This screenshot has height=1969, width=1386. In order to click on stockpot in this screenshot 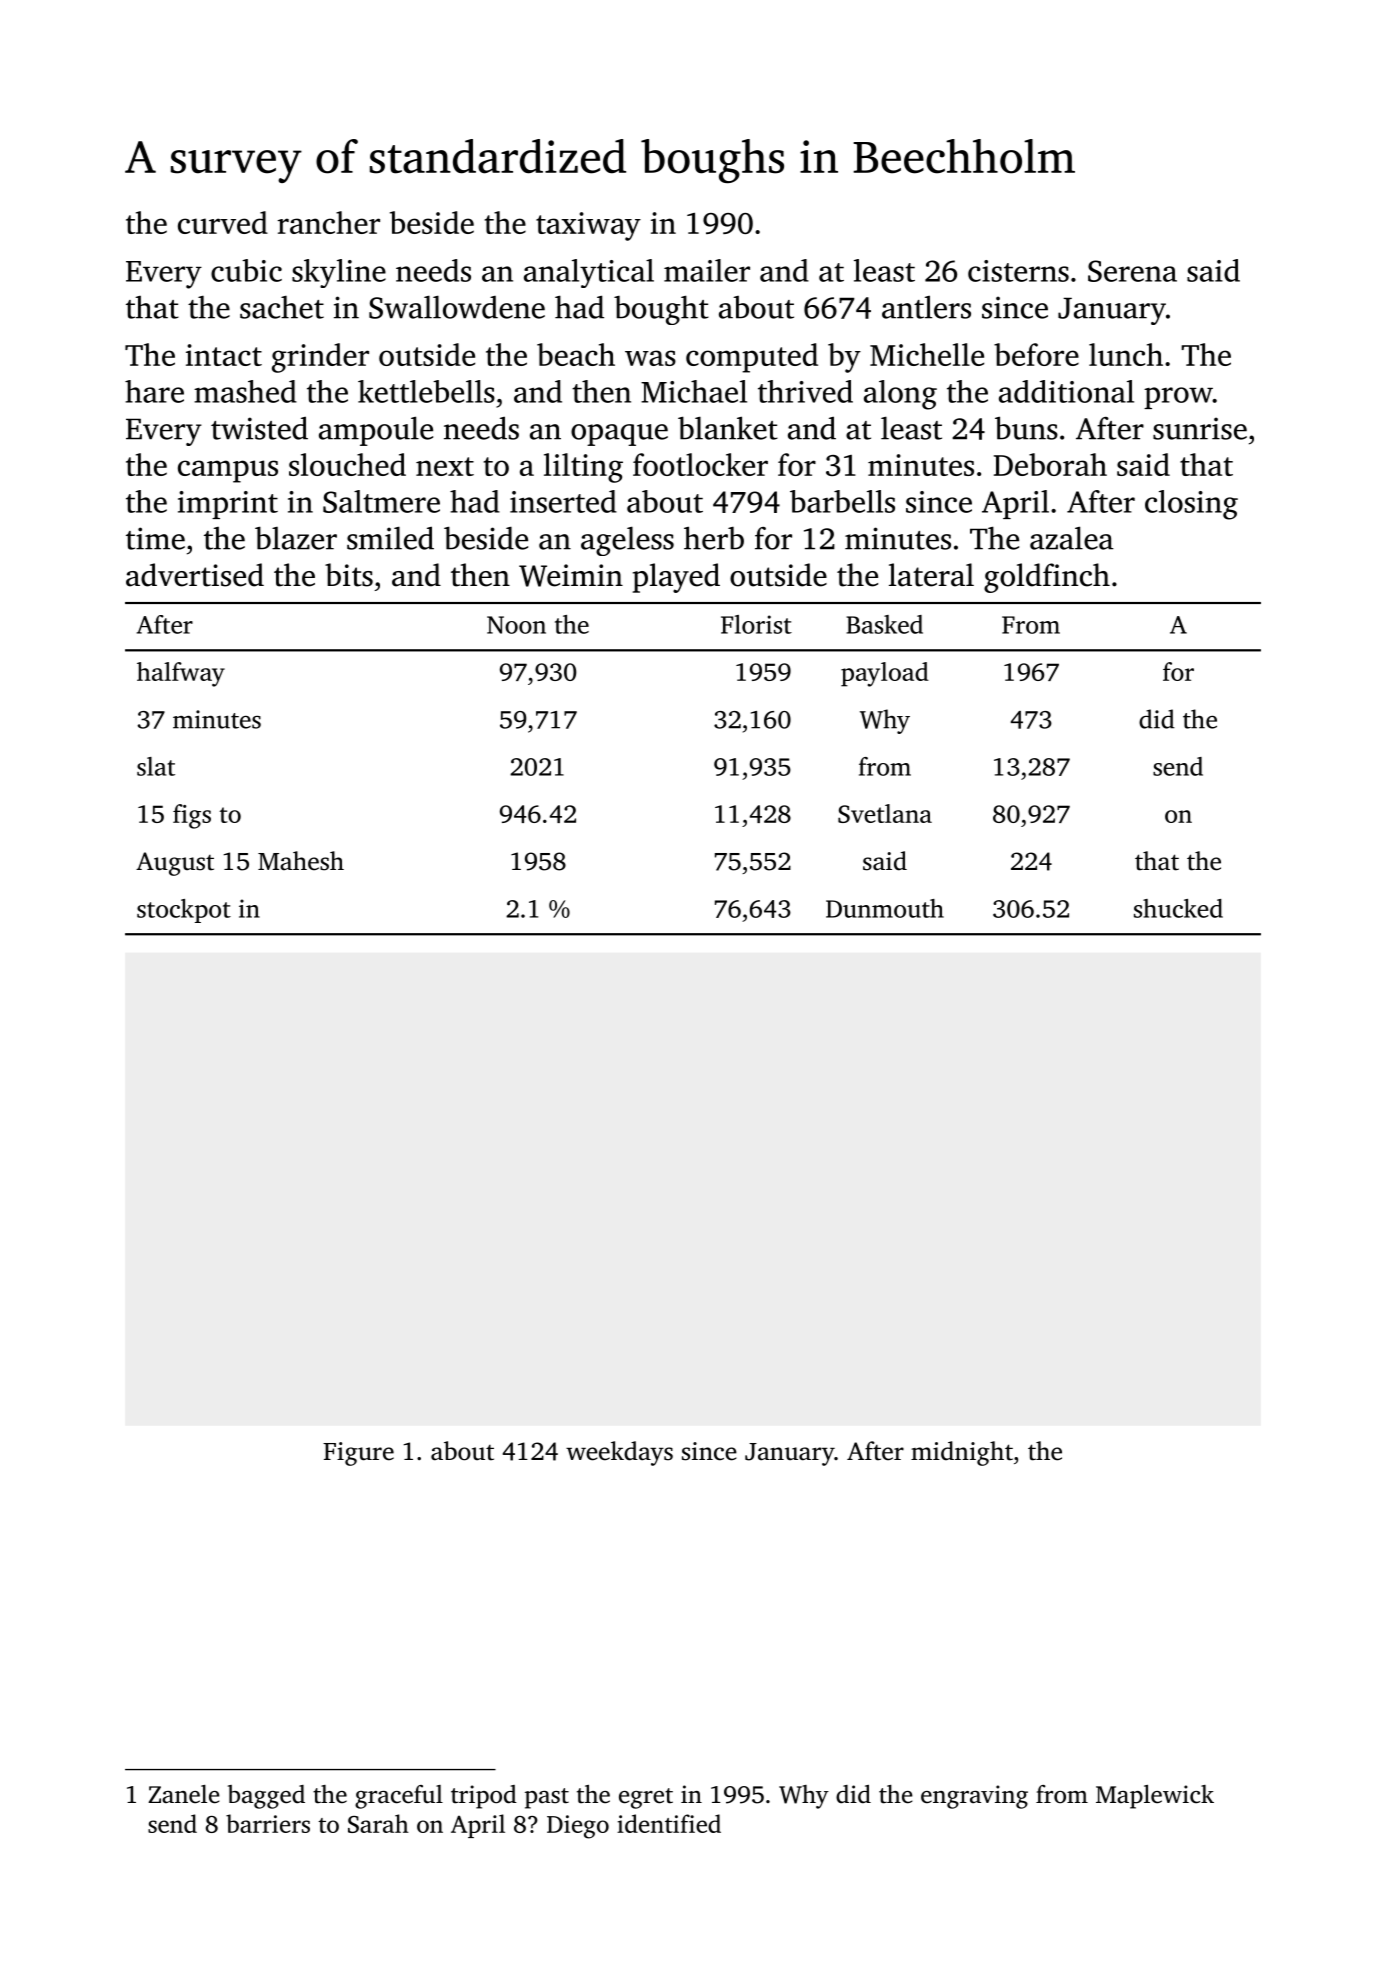, I will do `click(184, 911)`.
